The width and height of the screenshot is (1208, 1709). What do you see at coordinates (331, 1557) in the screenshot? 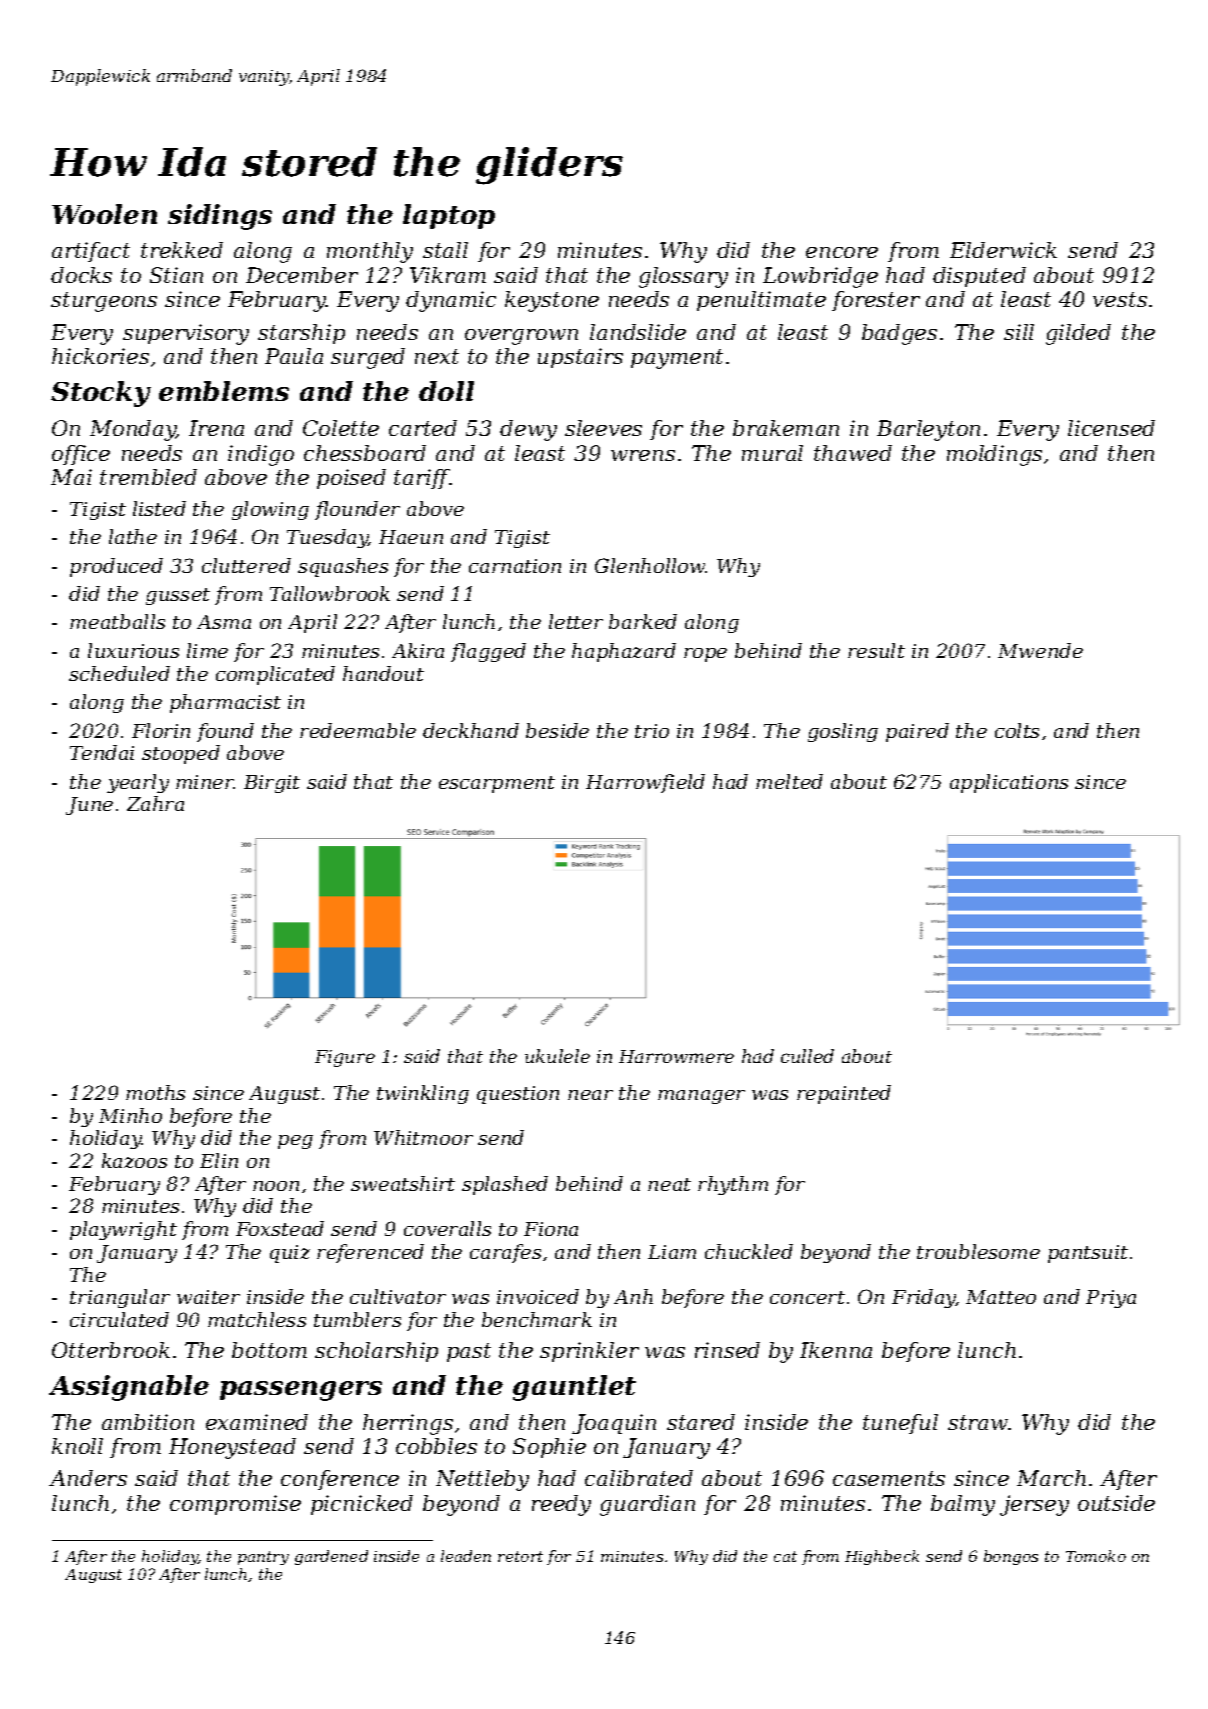
I see `gardened` at bounding box center [331, 1557].
